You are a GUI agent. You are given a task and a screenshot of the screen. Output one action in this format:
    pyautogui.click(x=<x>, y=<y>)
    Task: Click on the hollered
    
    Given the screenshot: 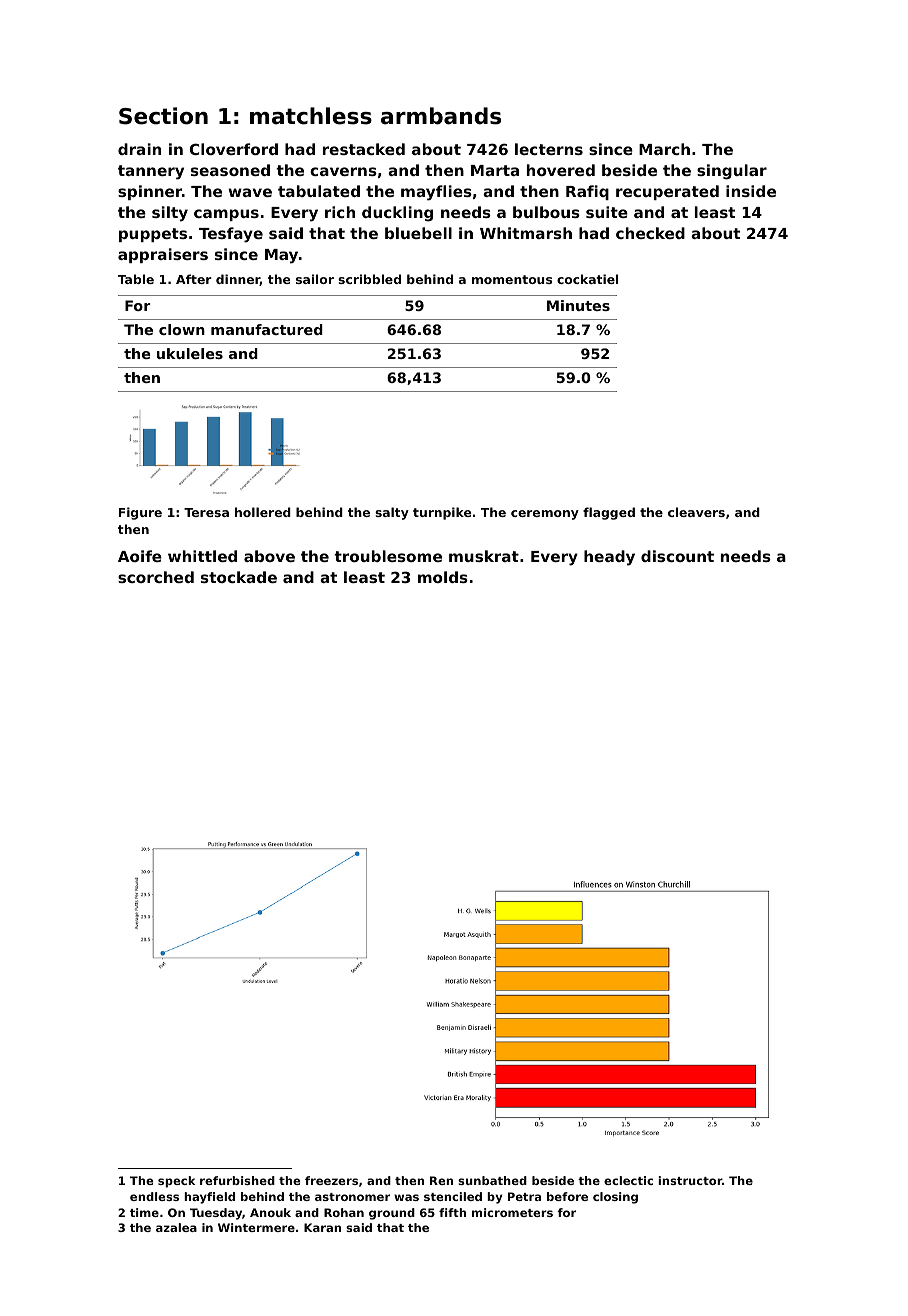 What is the action you would take?
    pyautogui.click(x=263, y=512)
